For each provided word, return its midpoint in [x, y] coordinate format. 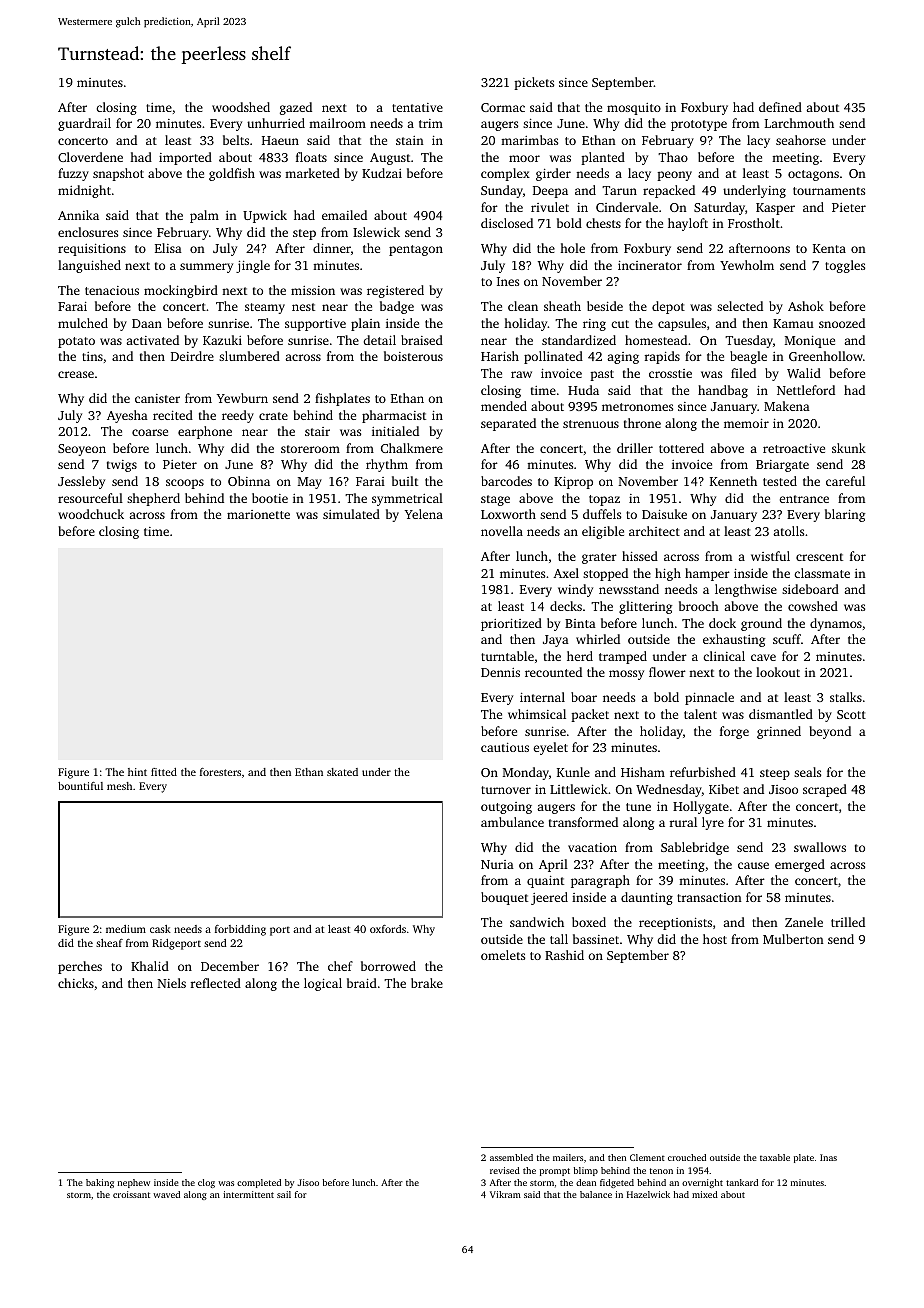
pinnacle [709, 698]
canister [157, 398]
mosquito [634, 109]
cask [160, 929]
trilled [848, 922]
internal [542, 697]
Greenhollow [826, 356]
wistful [770, 556]
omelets [503, 955]
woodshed [241, 107]
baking [100, 1183]
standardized [579, 340]
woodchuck [91, 514]
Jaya [556, 641]
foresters [220, 772]
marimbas [529, 140]
